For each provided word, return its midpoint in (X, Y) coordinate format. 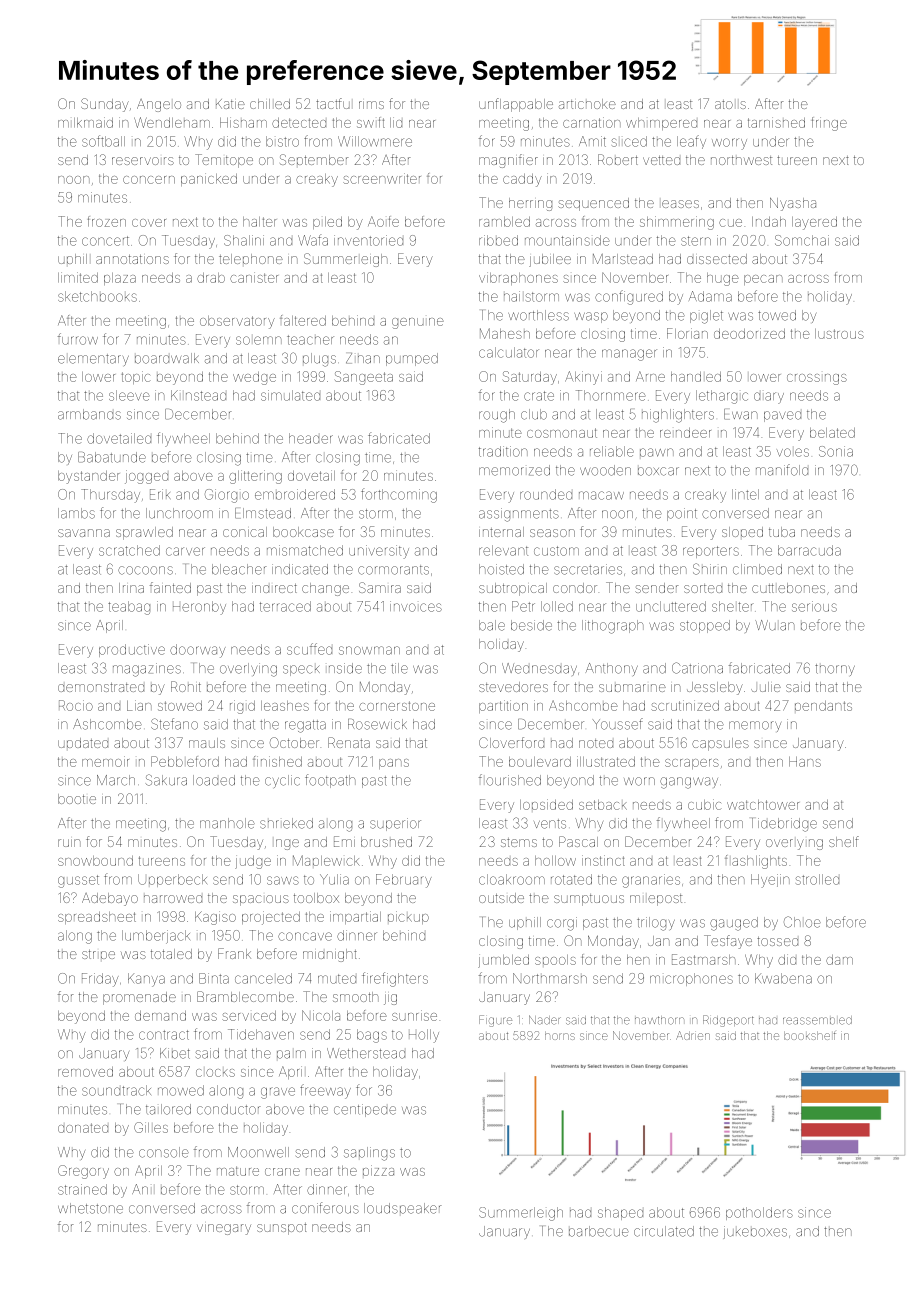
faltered (303, 320)
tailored (168, 1109)
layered (814, 223)
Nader (545, 1020)
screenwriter (382, 178)
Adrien (693, 1035)
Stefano (174, 724)
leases (680, 204)
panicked (209, 179)
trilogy (656, 924)
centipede (365, 1110)
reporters (711, 552)
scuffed (309, 649)
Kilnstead (198, 395)
